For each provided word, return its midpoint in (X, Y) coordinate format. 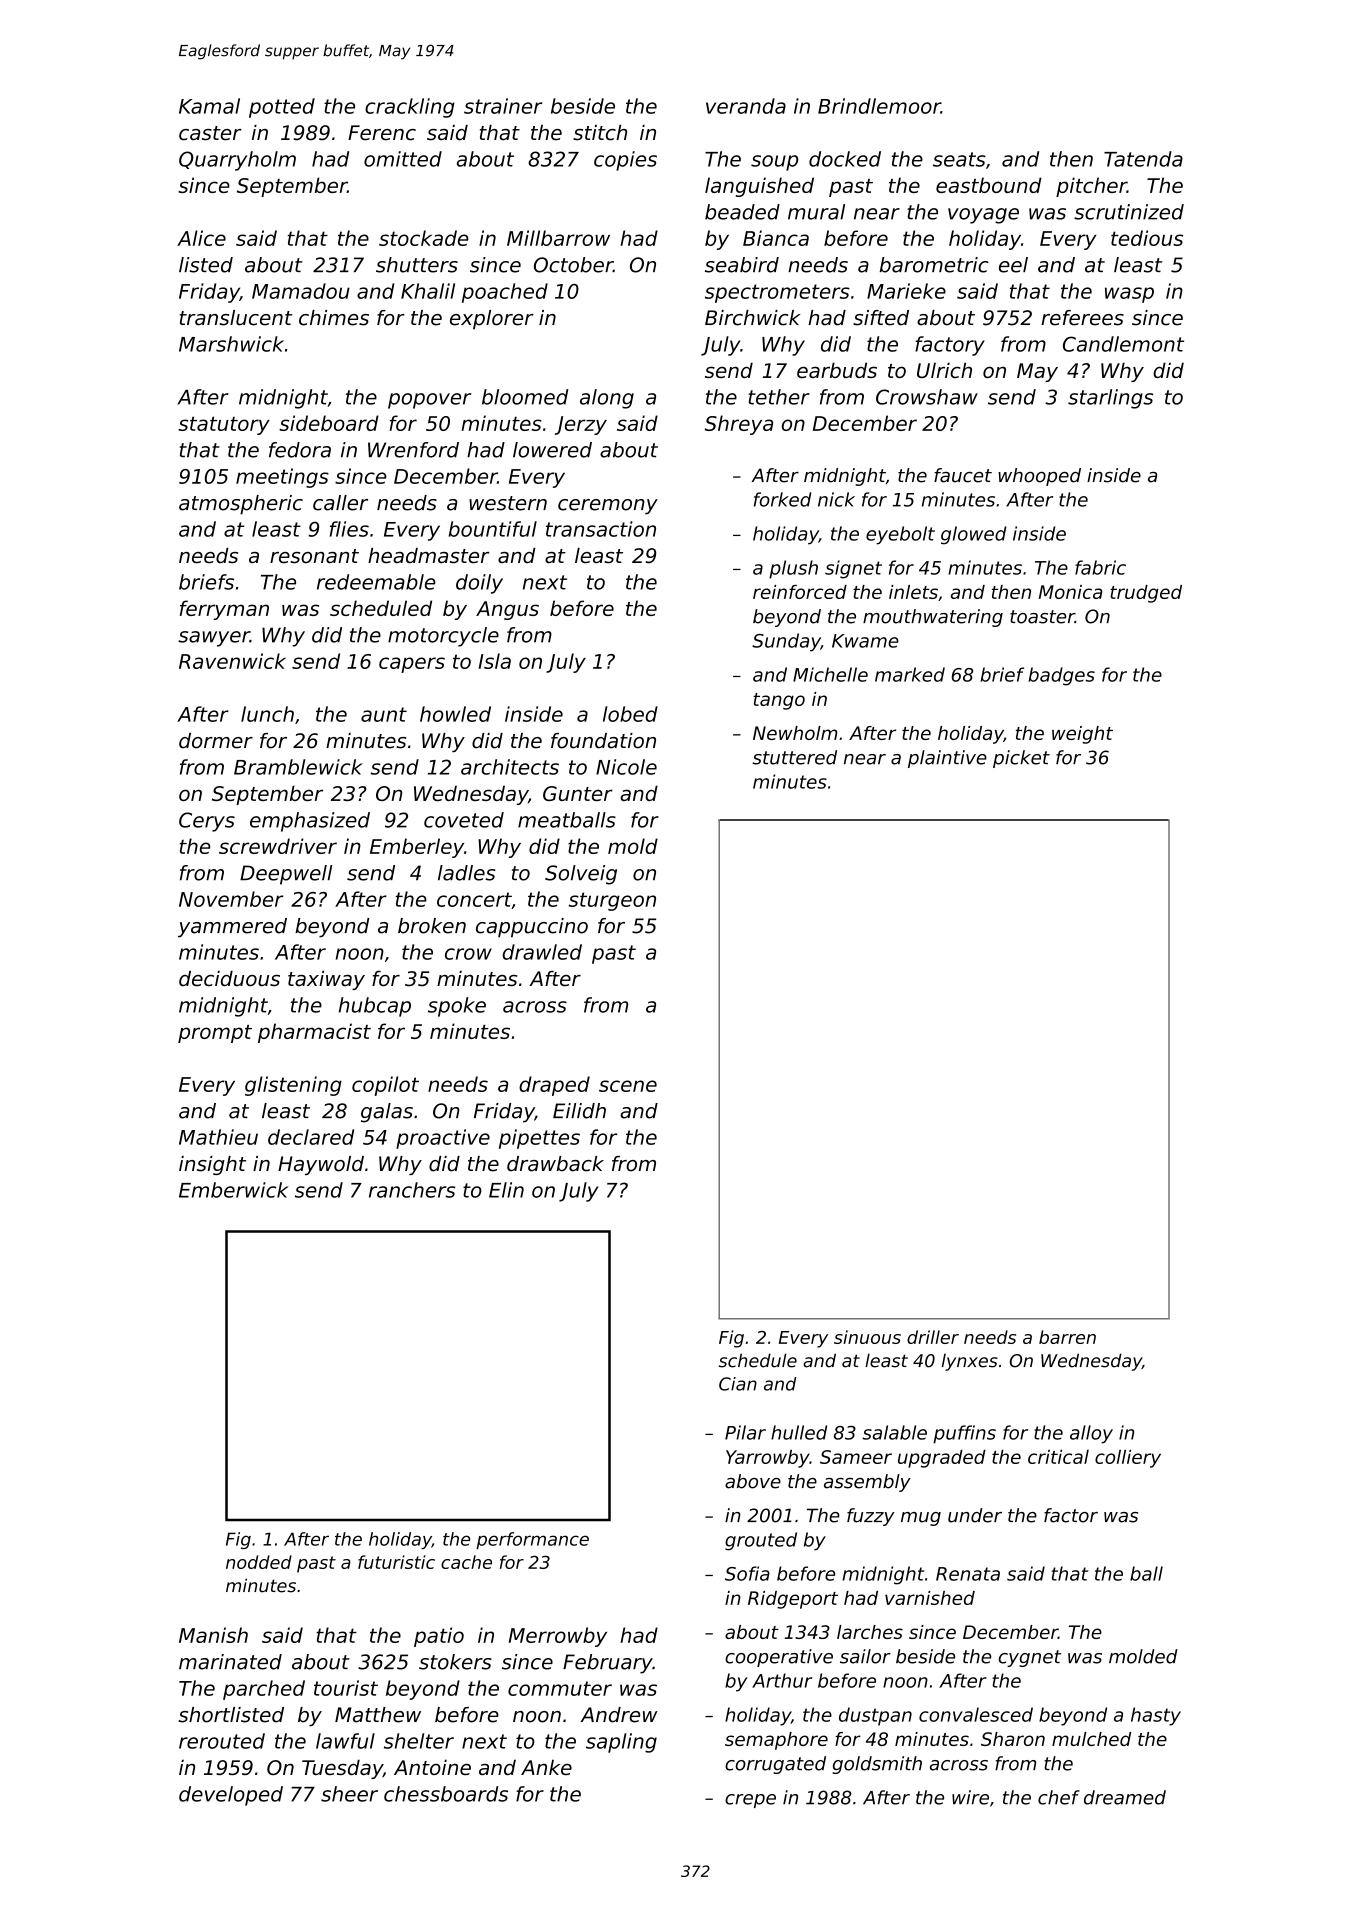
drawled (542, 952)
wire (970, 1797)
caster (210, 133)
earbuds (837, 370)
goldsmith (877, 1765)
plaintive (947, 759)
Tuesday (342, 1769)
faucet (963, 475)
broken (432, 926)
